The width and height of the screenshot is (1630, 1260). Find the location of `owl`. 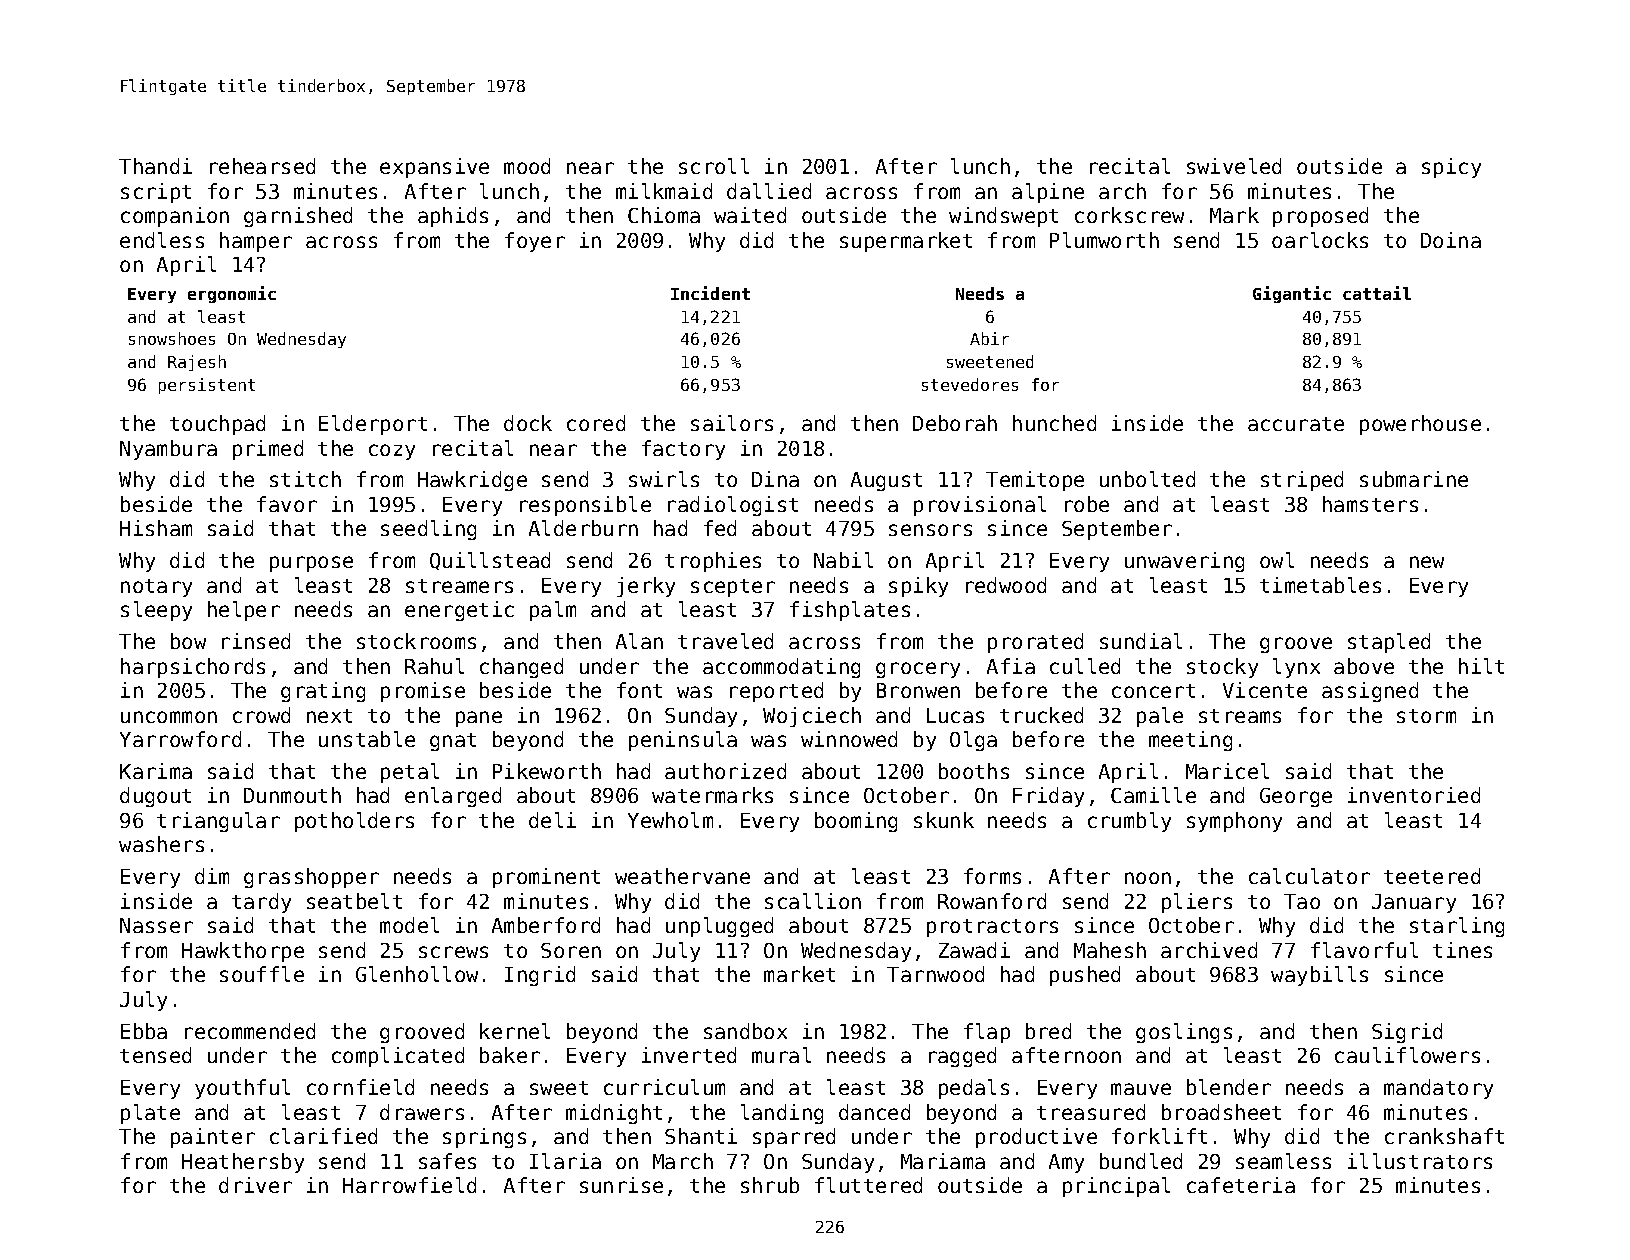

owl is located at coordinates (1277, 560).
